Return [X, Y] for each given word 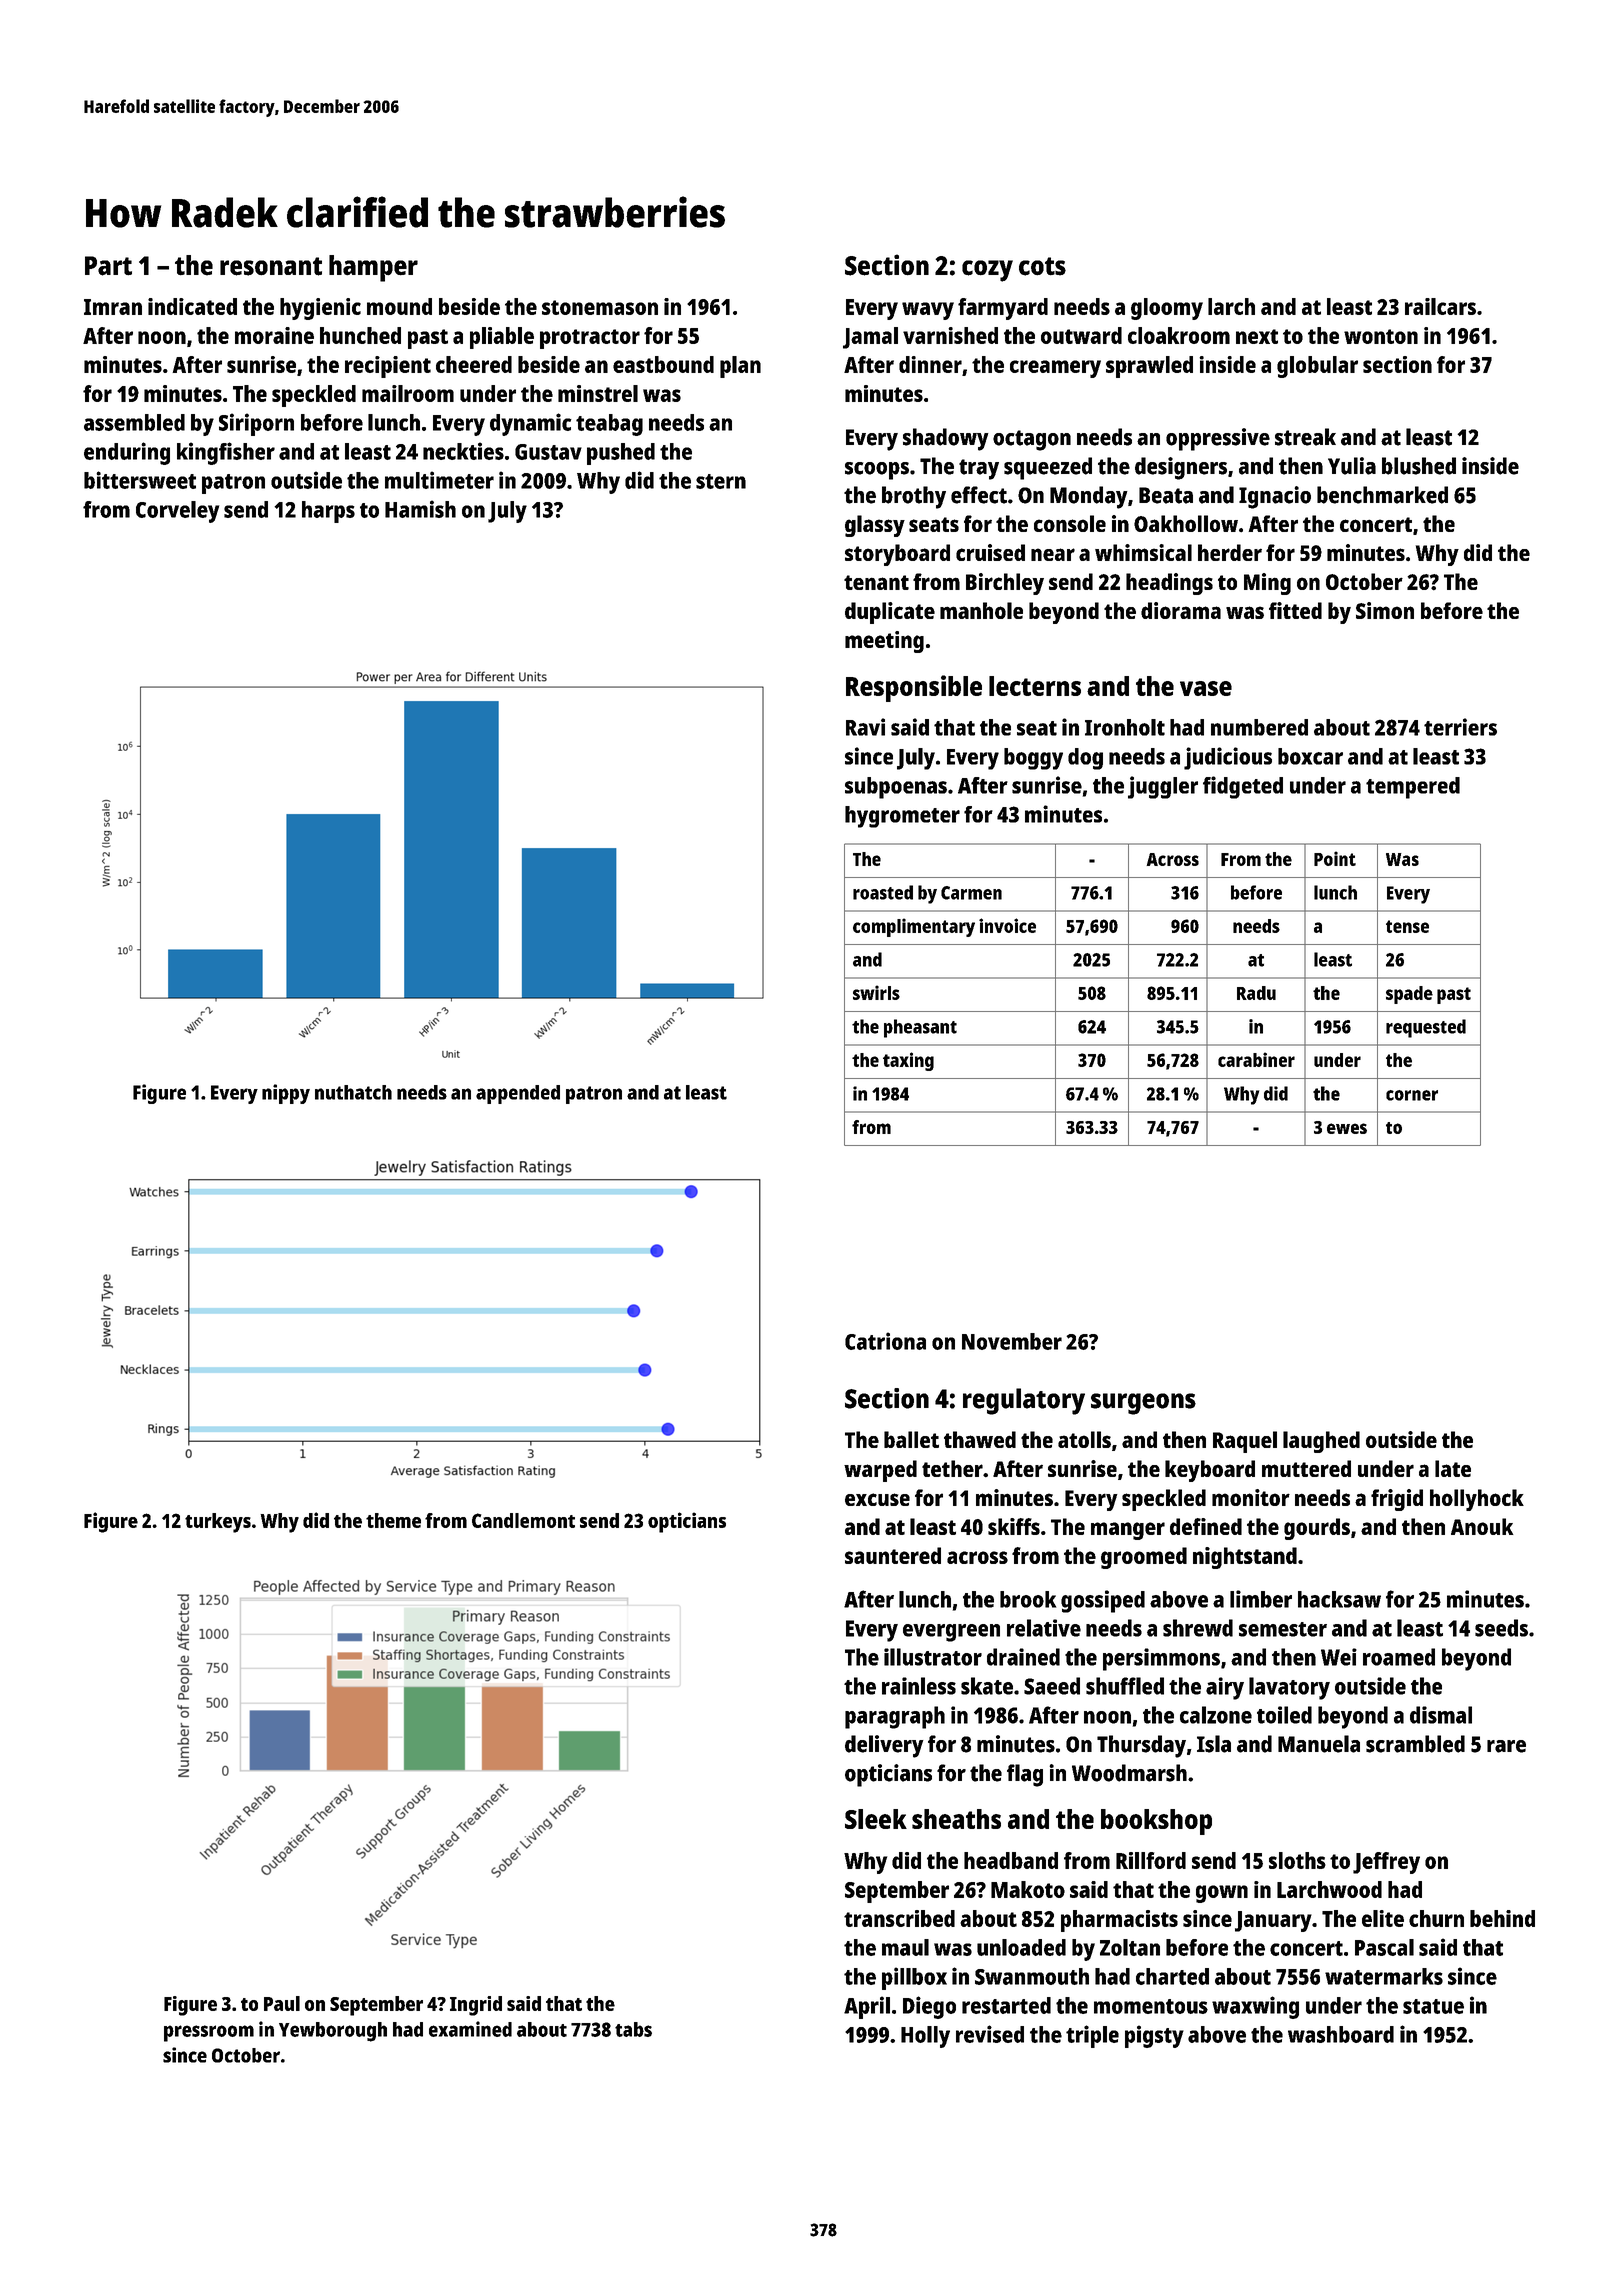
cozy [987, 271]
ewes [1347, 1128]
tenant [876, 582]
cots [1042, 266]
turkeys [218, 1523]
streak [1305, 437]
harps [328, 512]
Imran [113, 307]
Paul [282, 2003]
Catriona [885, 1341]
